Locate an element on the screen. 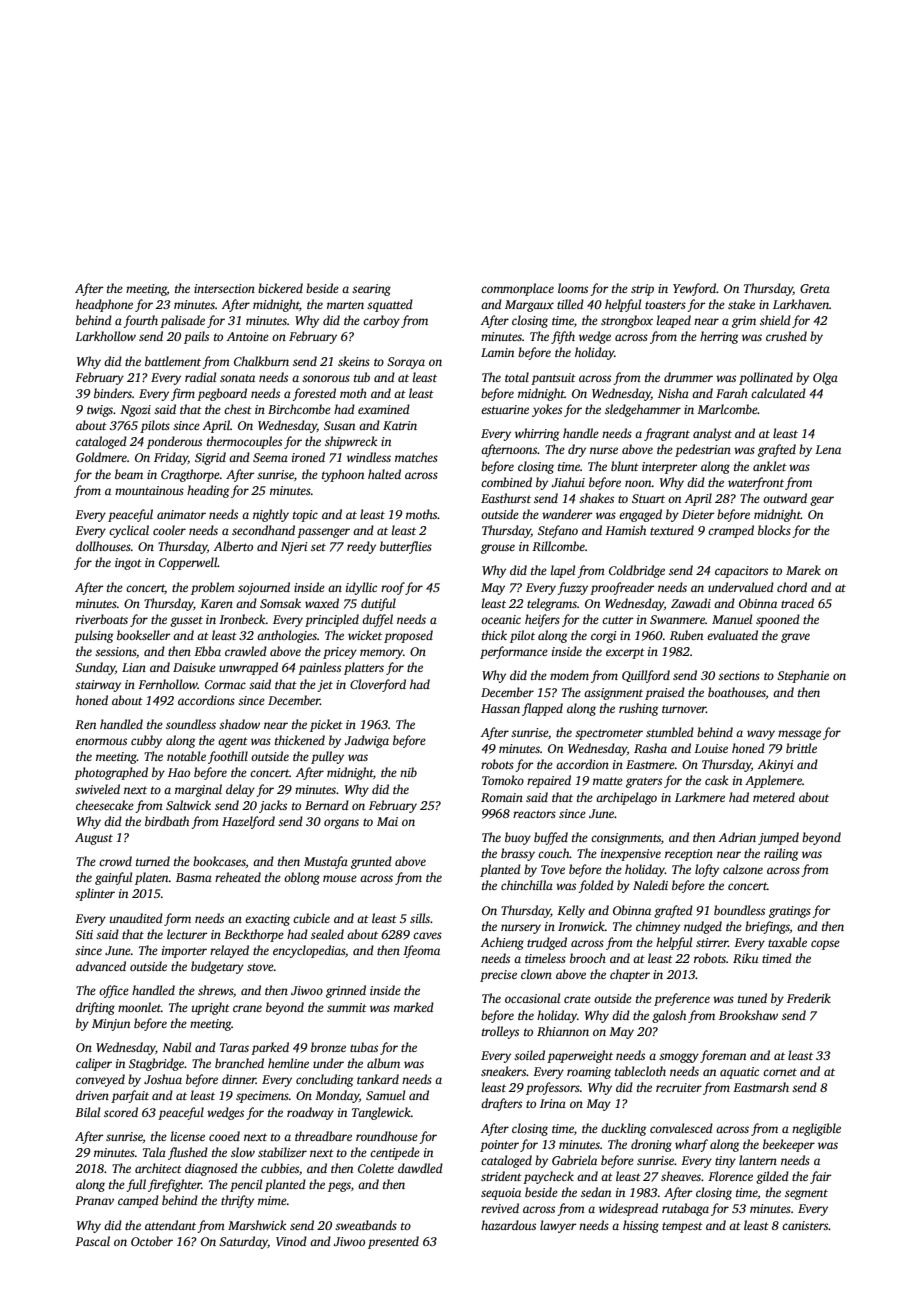 The height and width of the screenshot is (1308, 924). Jadwiga is located at coordinates (366, 741).
